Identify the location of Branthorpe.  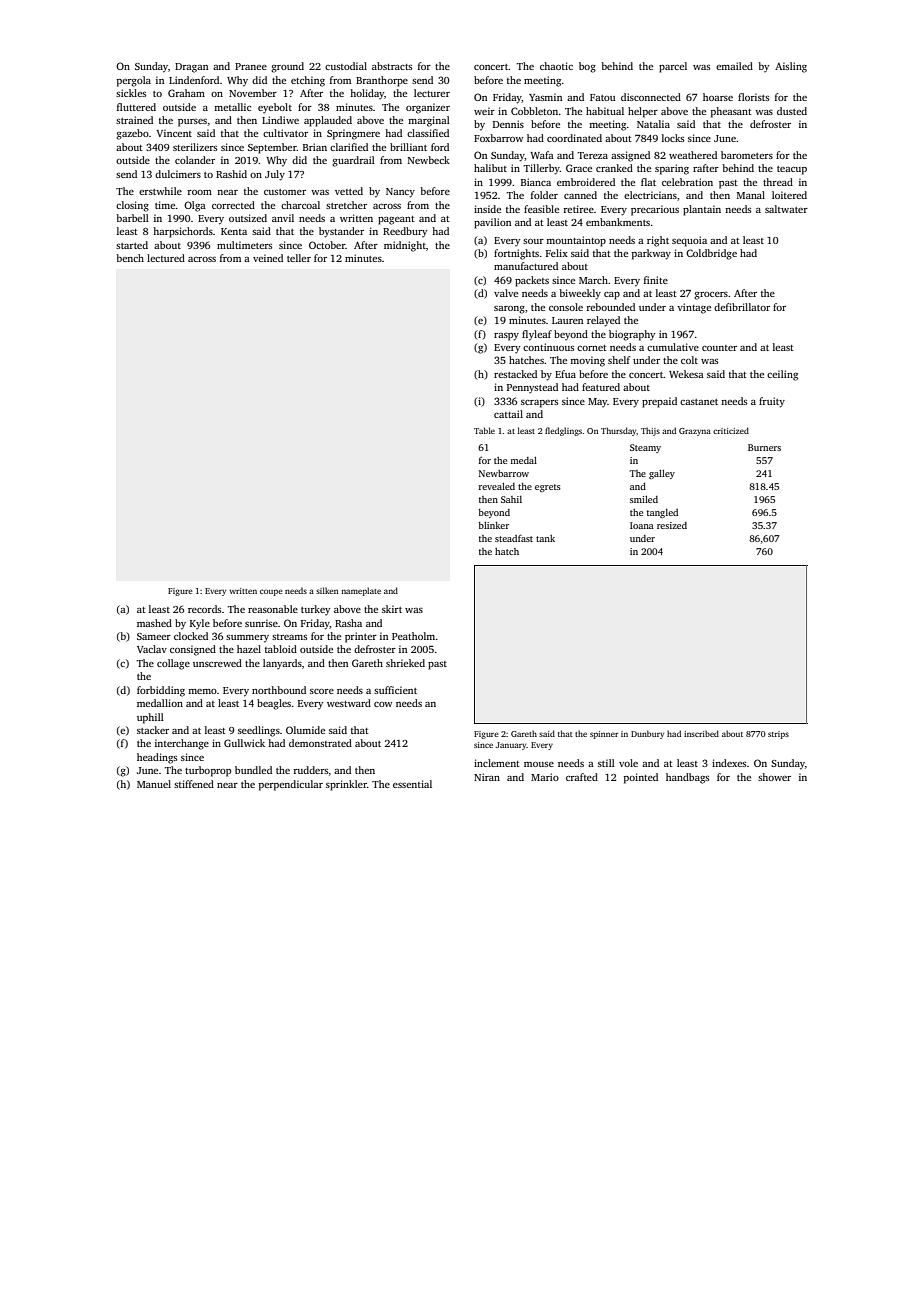
(382, 81).
